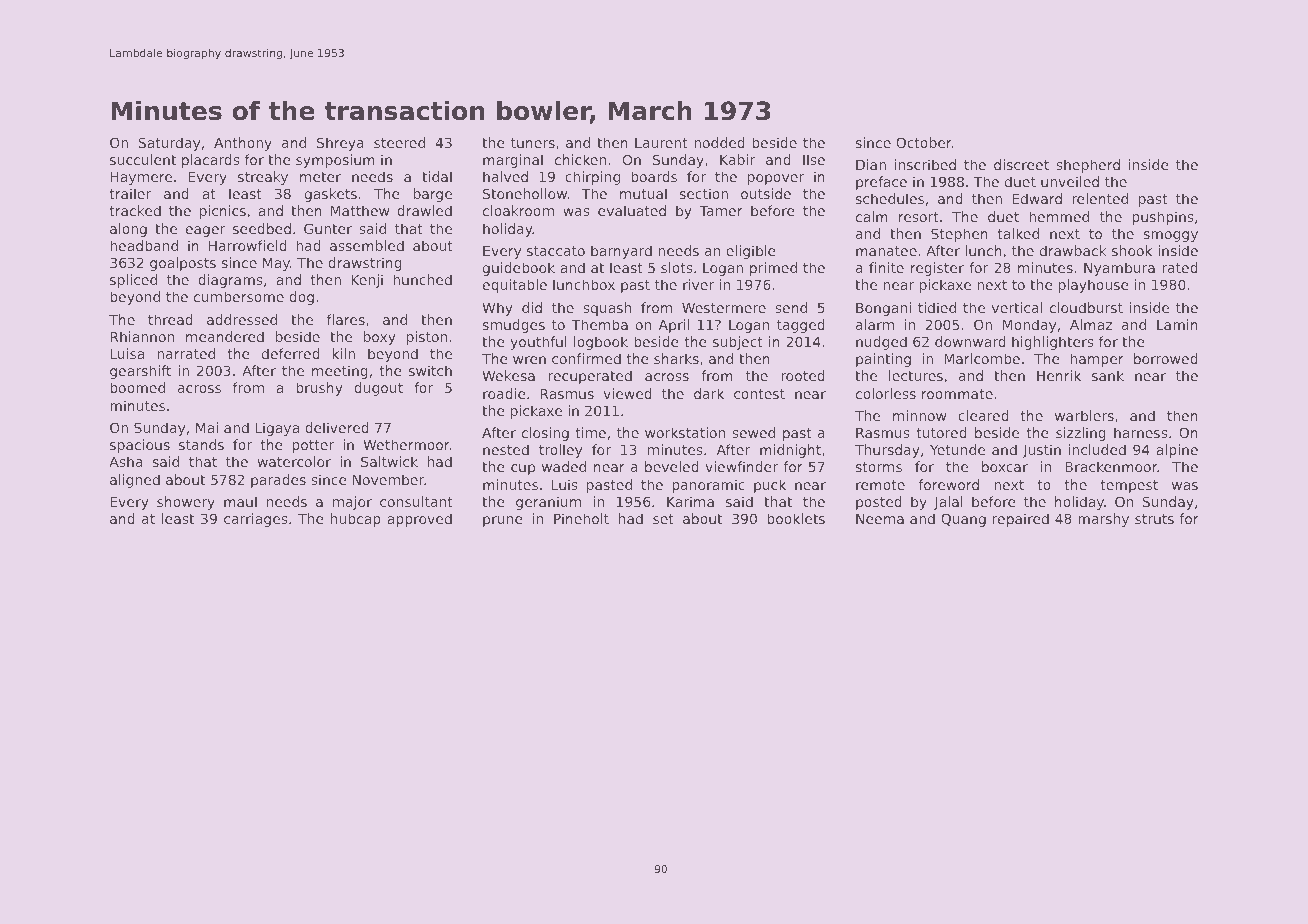 Image resolution: width=1308 pixels, height=924 pixels. I want to click on eligible, so click(751, 252).
